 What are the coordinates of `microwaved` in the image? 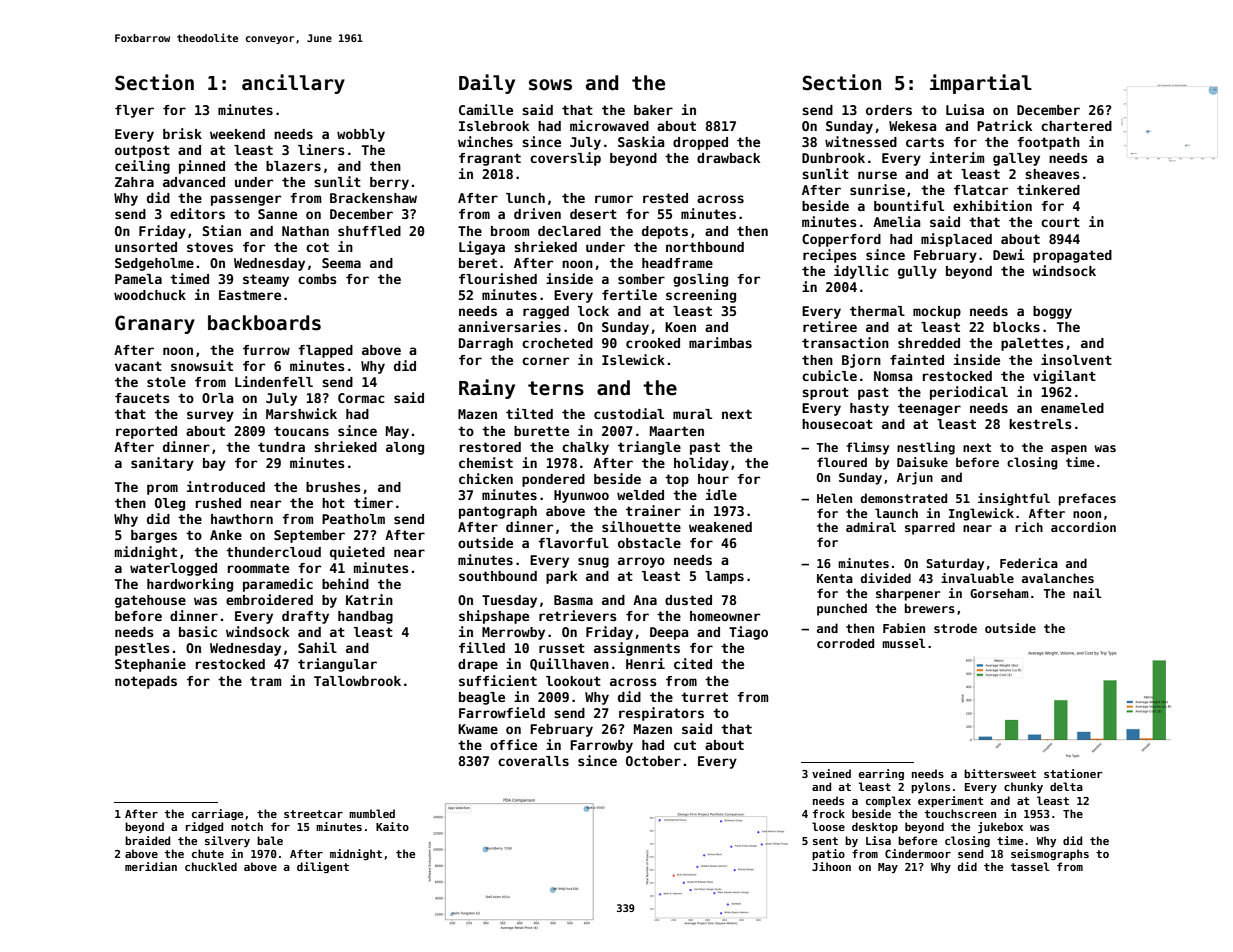 It's located at (609, 125).
